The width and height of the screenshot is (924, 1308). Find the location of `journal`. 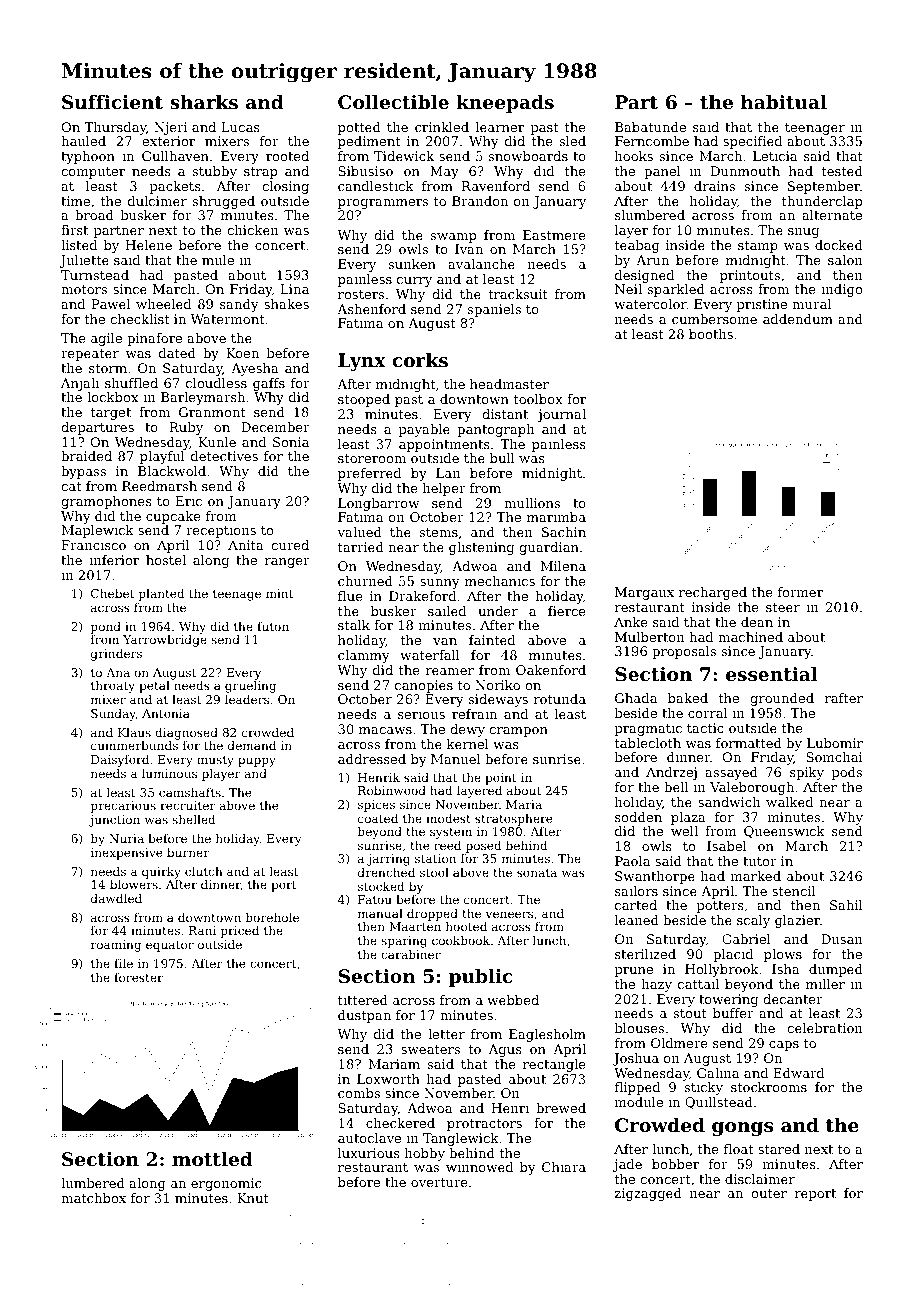

journal is located at coordinates (561, 415).
